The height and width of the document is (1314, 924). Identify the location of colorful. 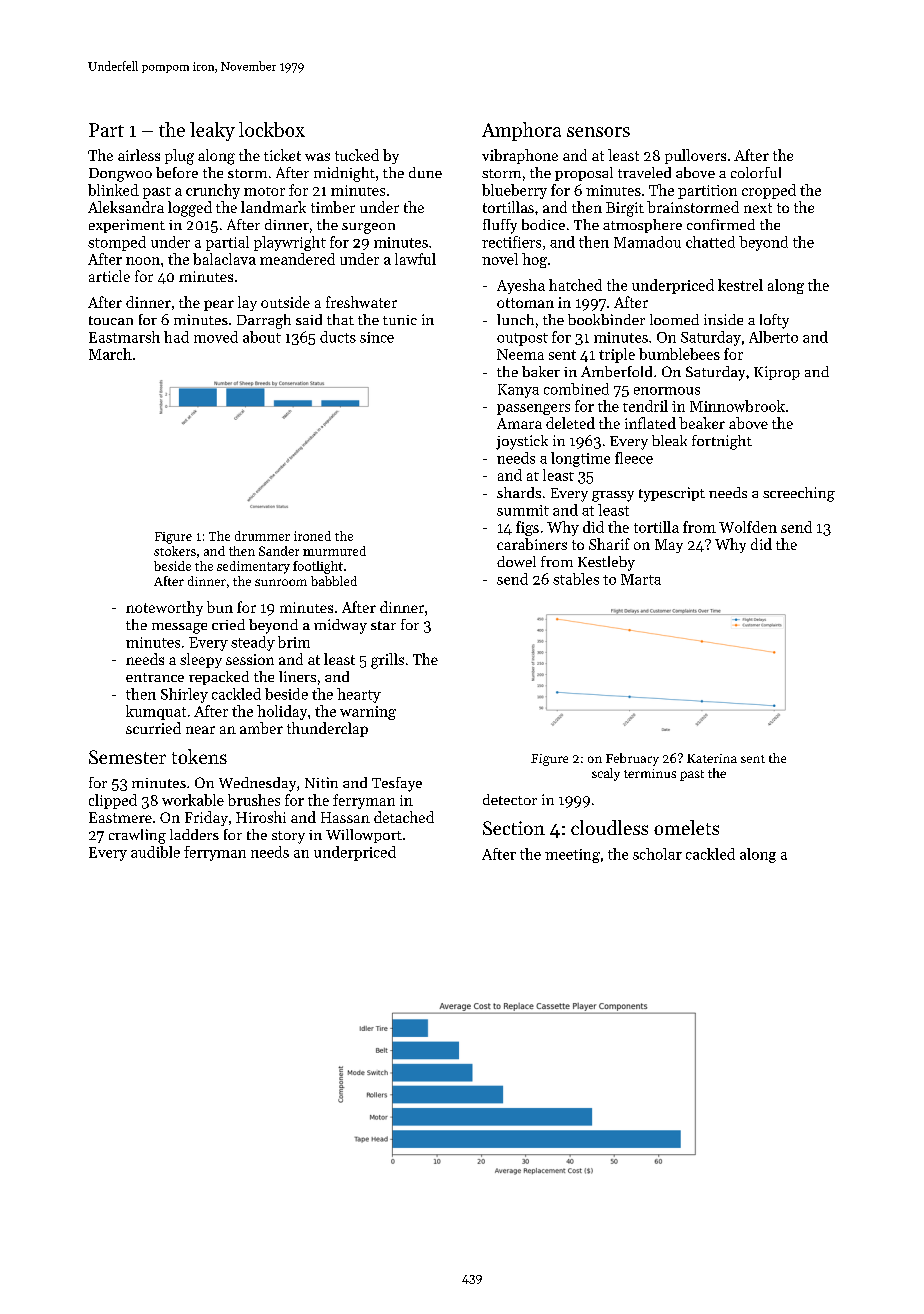
(756, 172).
